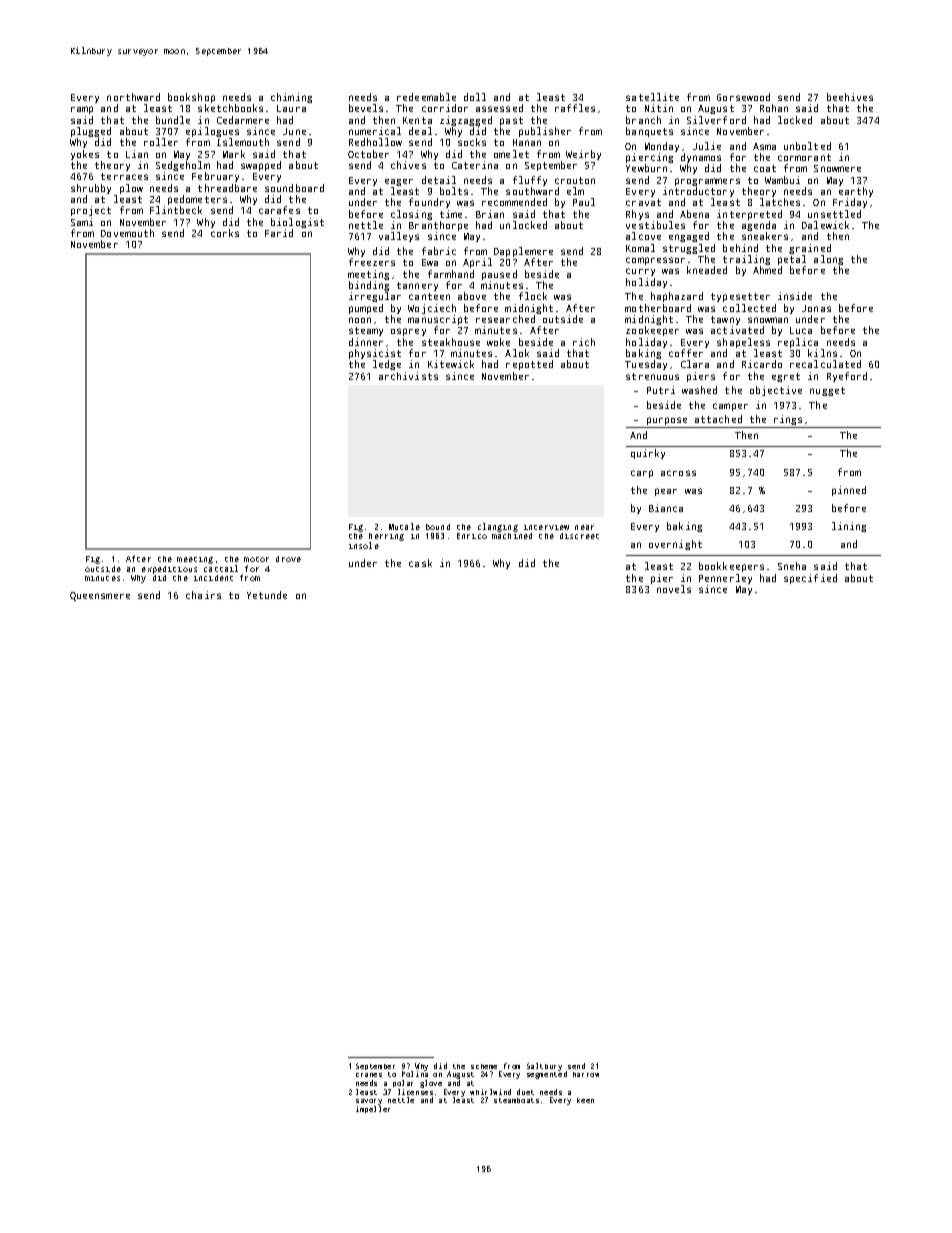 The width and height of the screenshot is (952, 1233). What do you see at coordinates (230, 108) in the screenshot?
I see `sketchbooks` at bounding box center [230, 108].
